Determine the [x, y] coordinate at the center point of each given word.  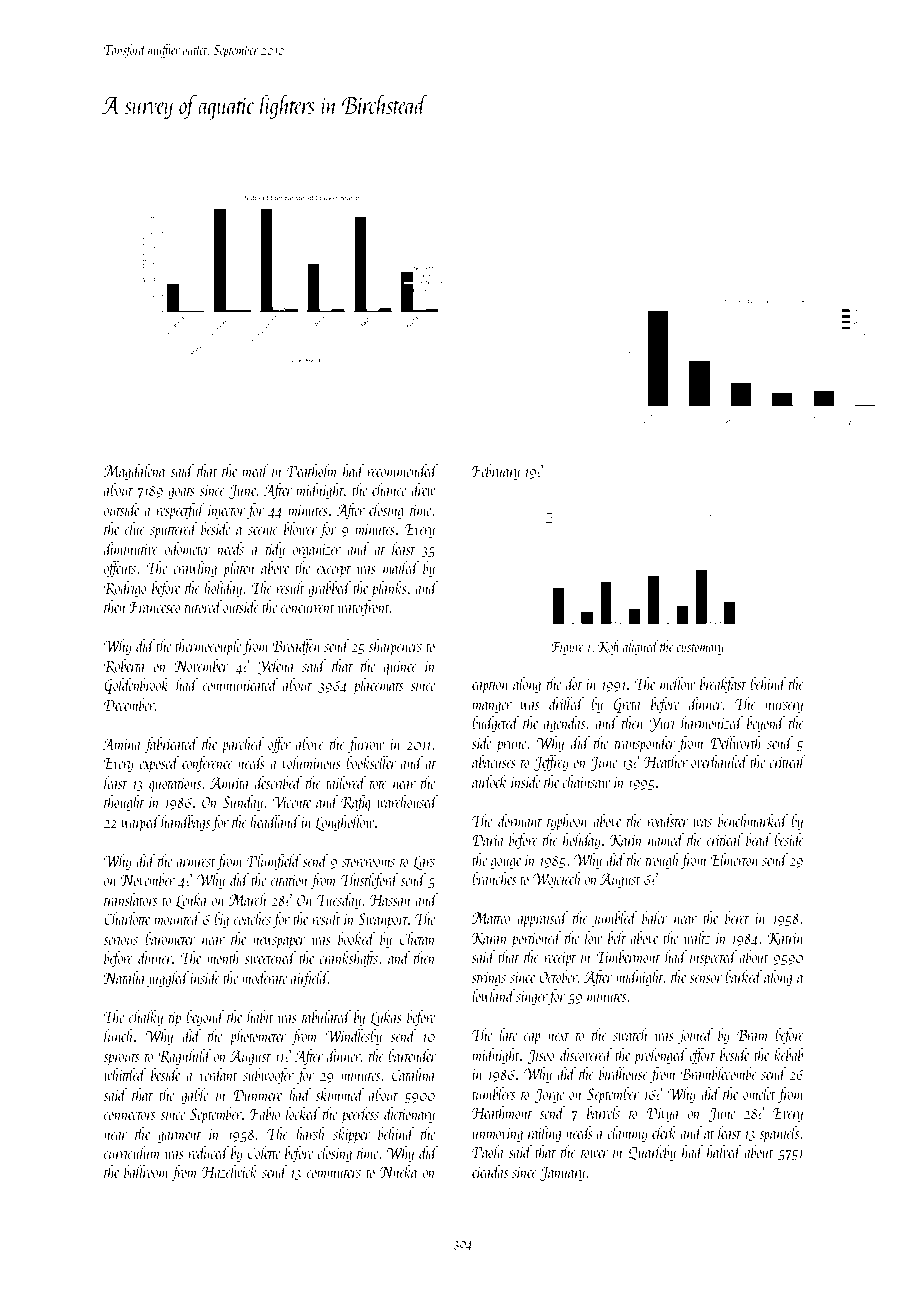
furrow [366, 745]
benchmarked [753, 820]
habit [260, 1016]
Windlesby [354, 1037]
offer [279, 745]
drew [423, 489]
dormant [520, 820]
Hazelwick [229, 1171]
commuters [334, 1173]
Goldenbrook [136, 686]
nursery [784, 708]
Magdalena [134, 472]
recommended [402, 470]
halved [724, 1151]
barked [743, 976]
